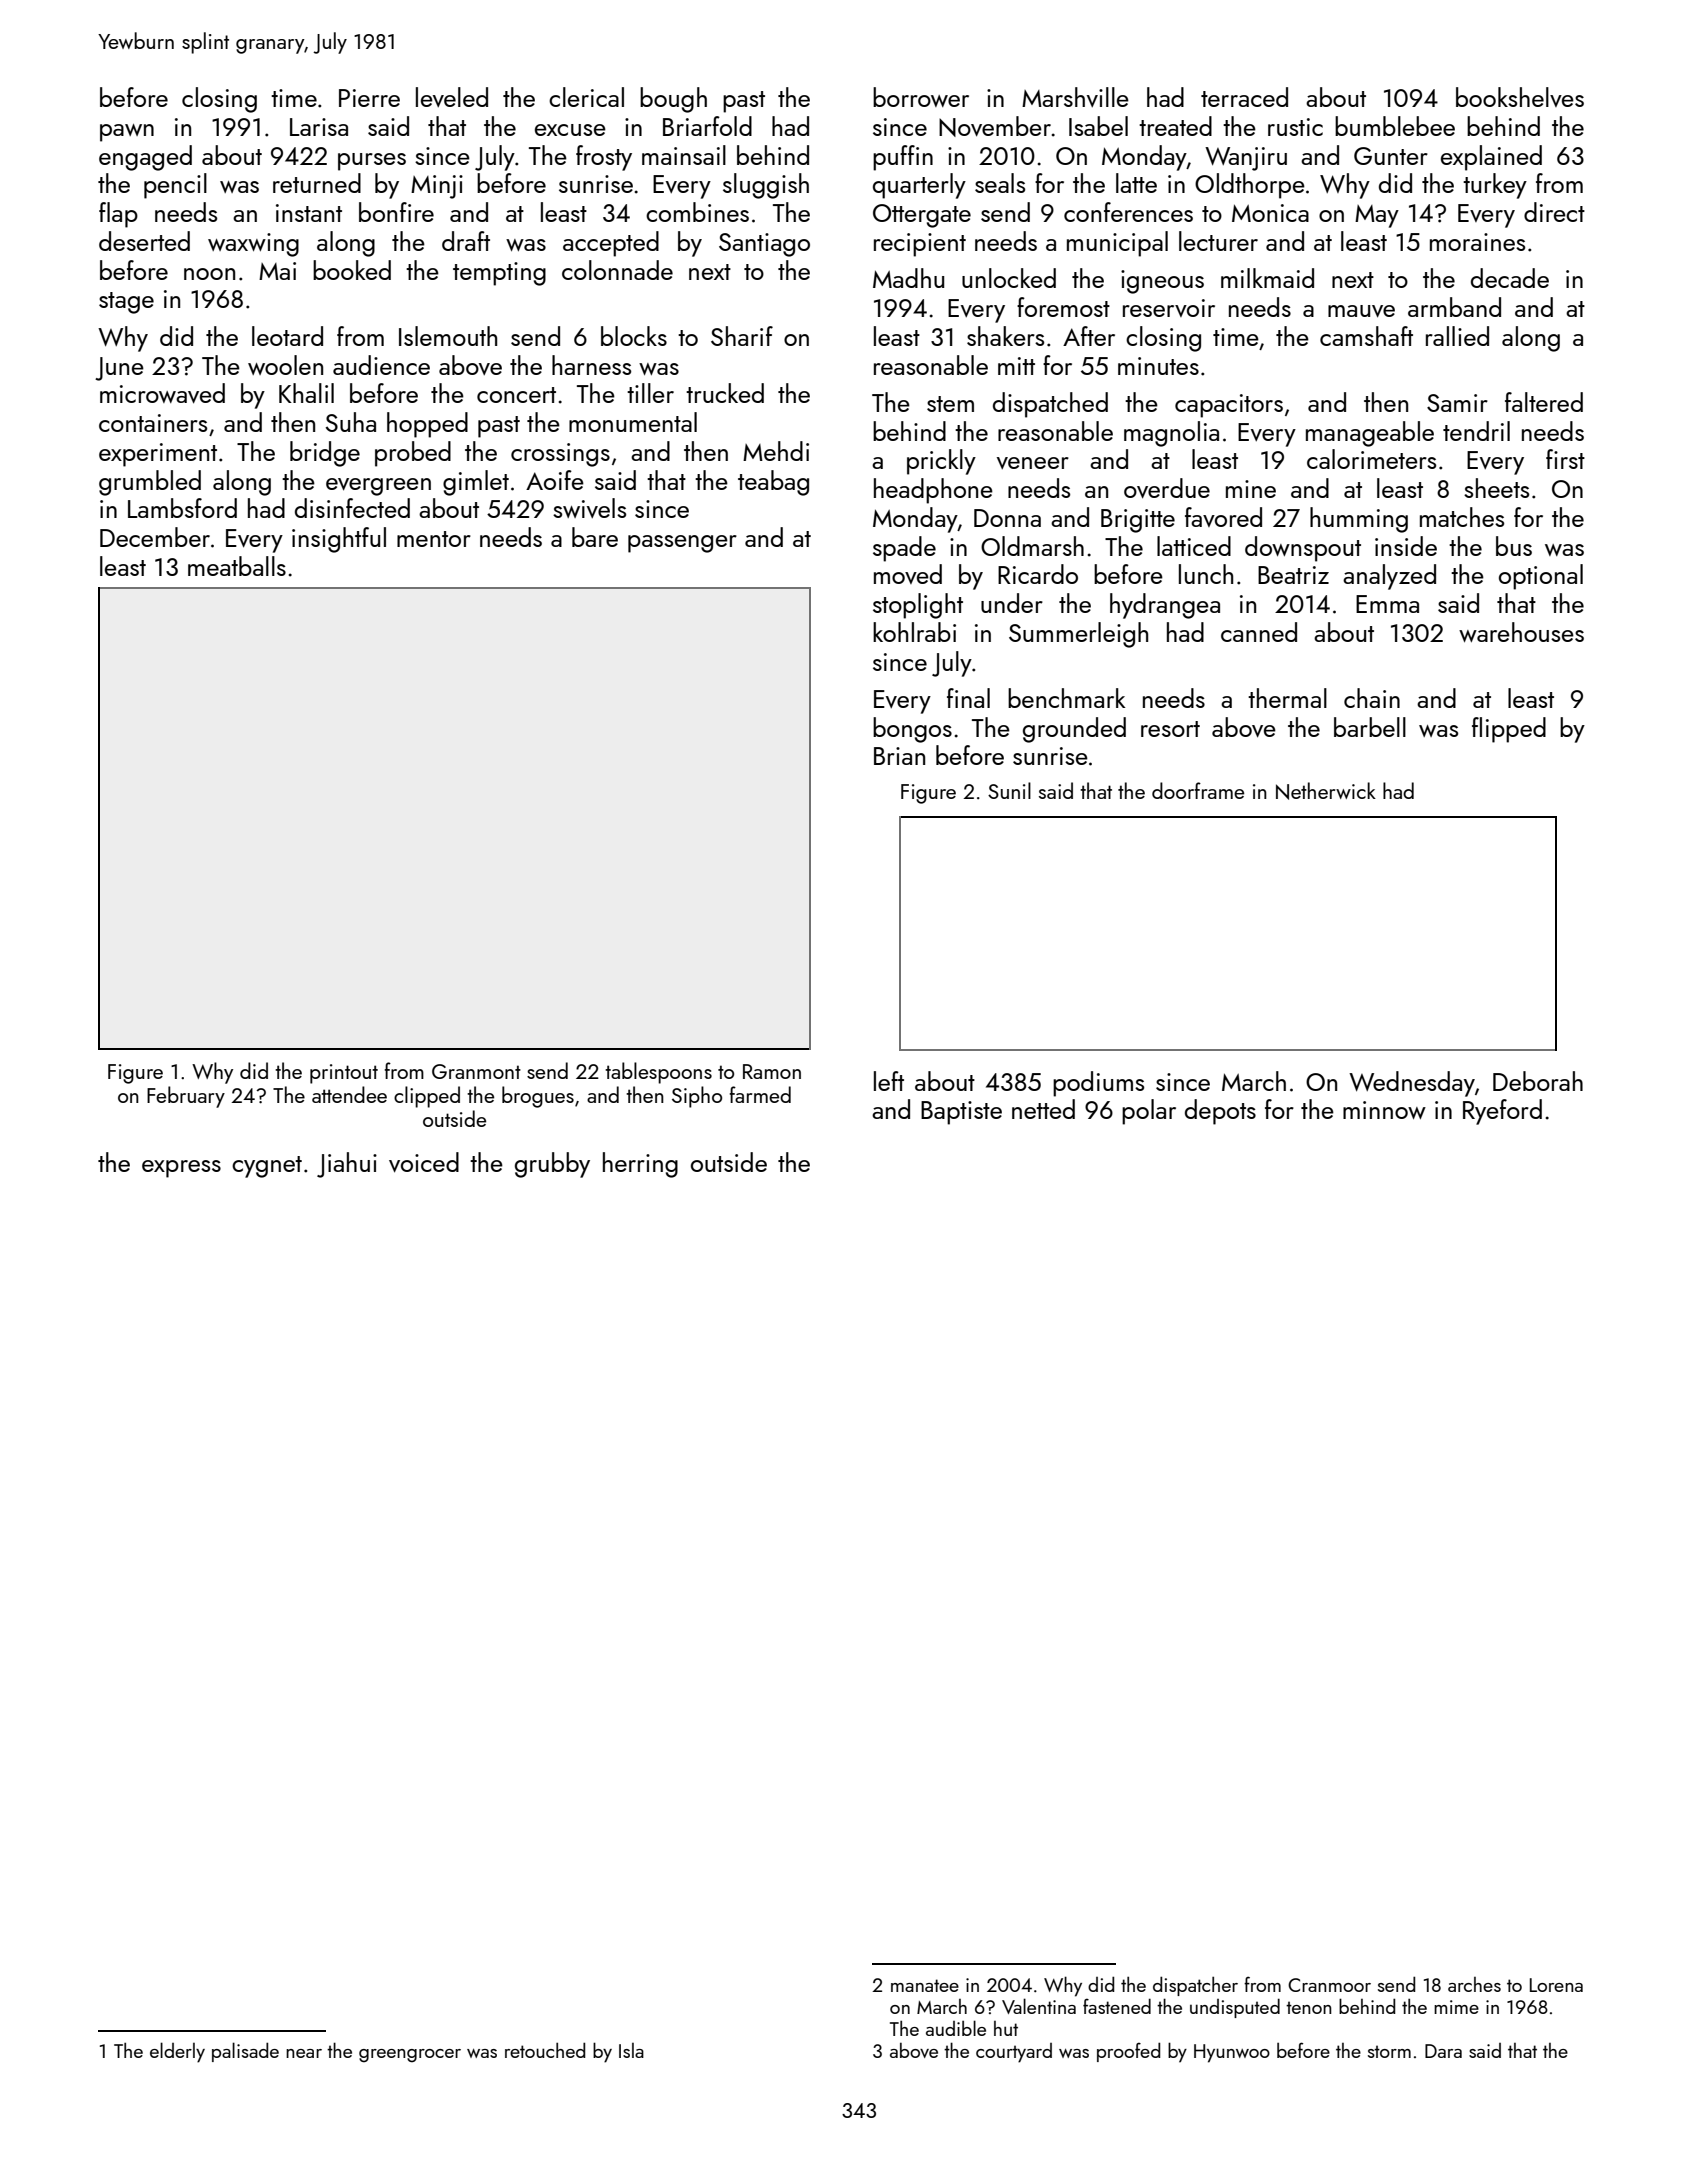 Image resolution: width=1683 pixels, height=2178 pixels. I want to click on Marshville, so click(1075, 97).
